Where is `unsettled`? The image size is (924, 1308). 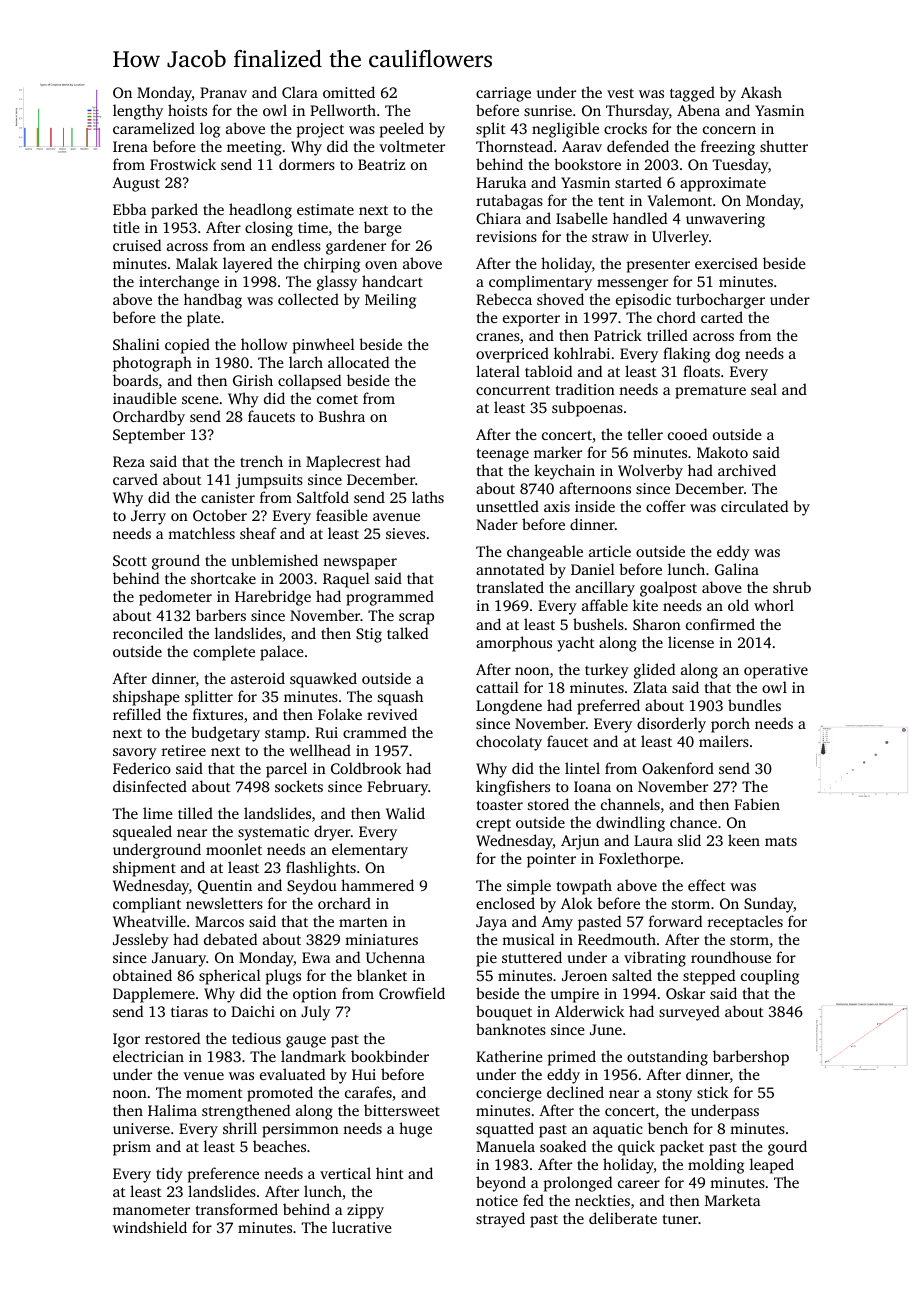
unsettled is located at coordinates (507, 506).
